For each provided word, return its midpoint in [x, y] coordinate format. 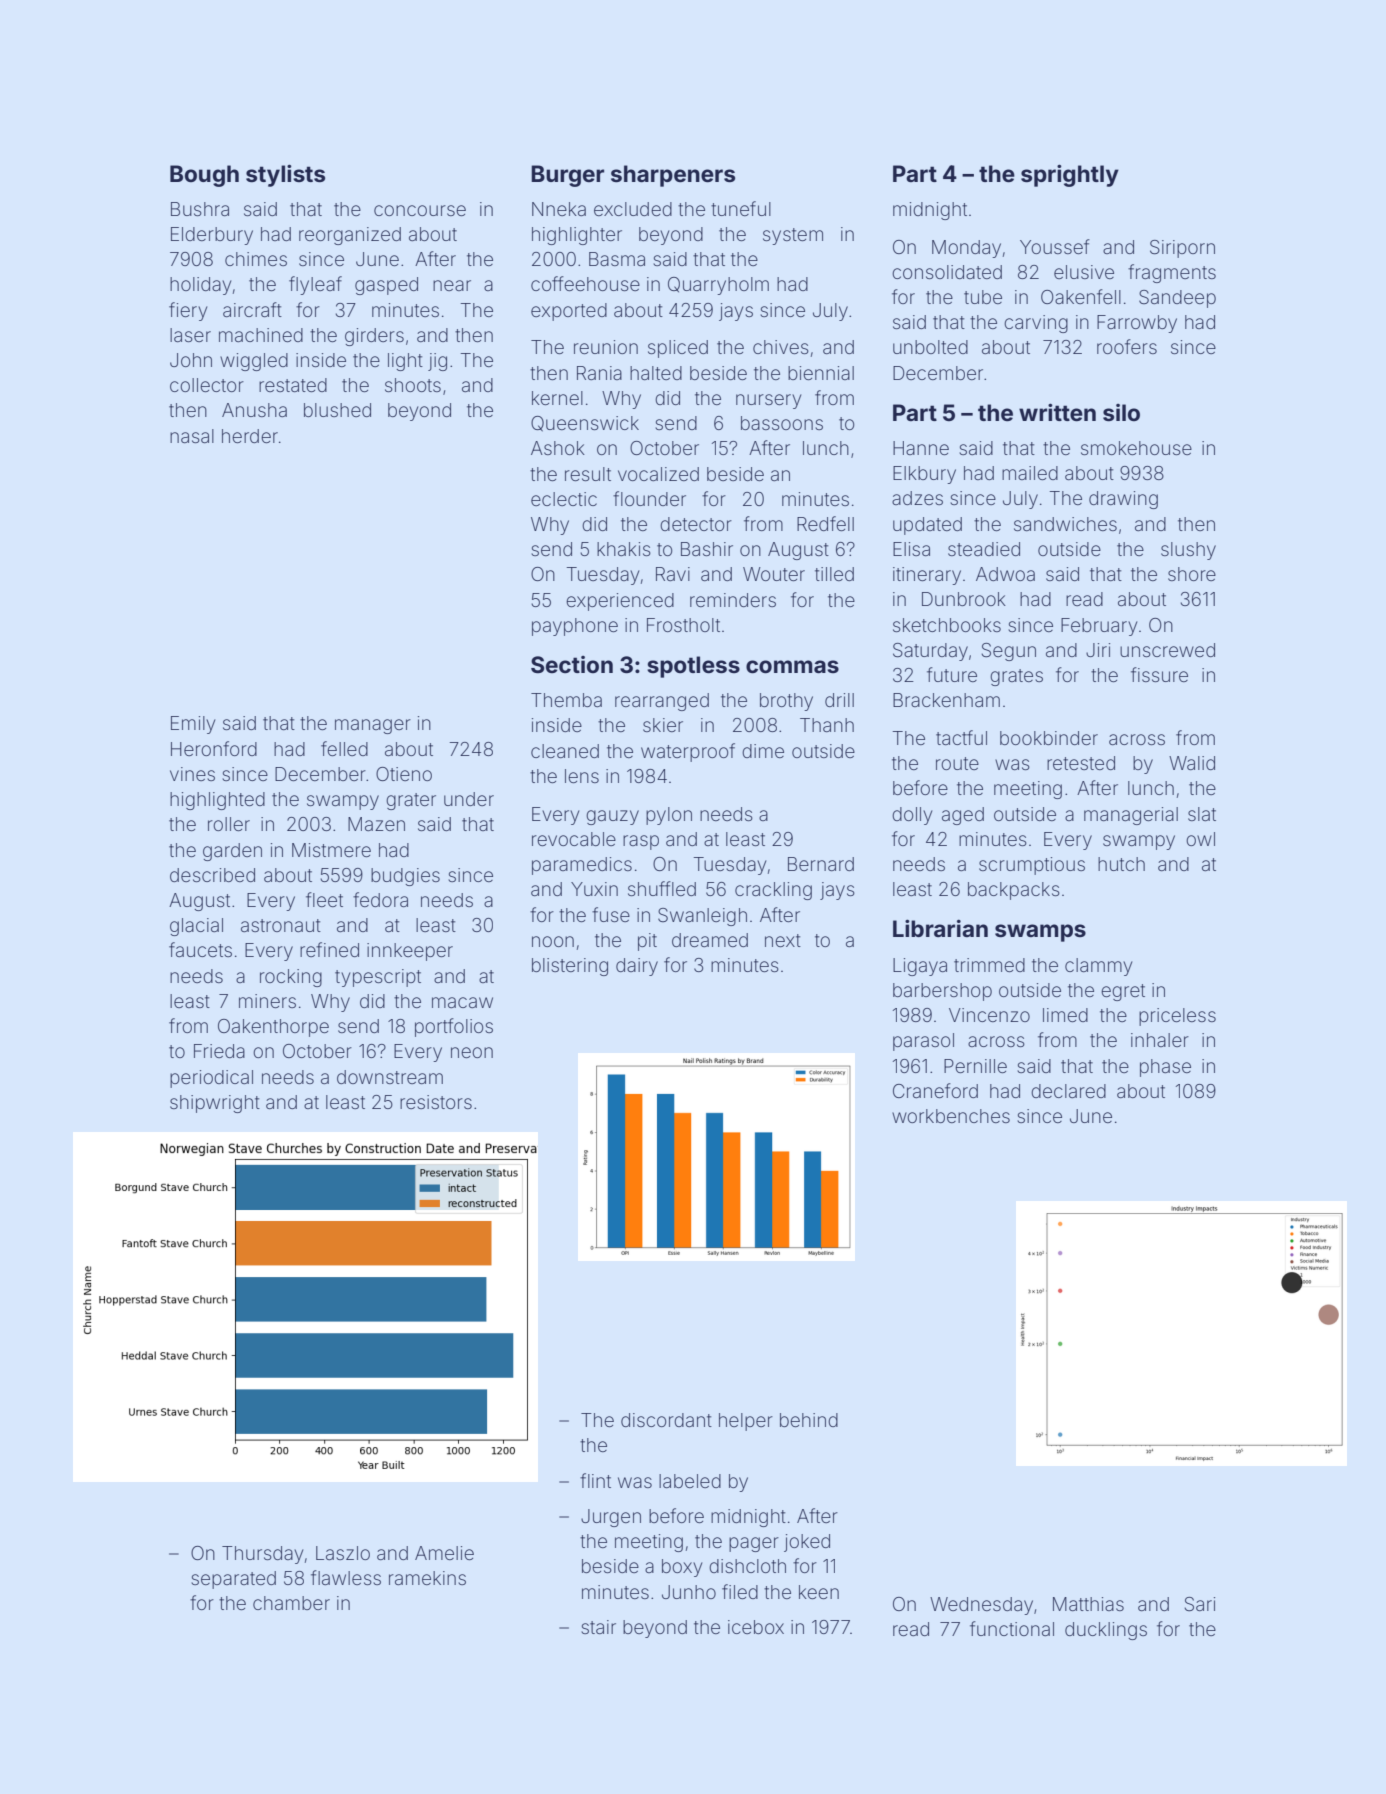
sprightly [1070, 175]
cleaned [565, 751]
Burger [567, 176]
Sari [1200, 1604]
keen [819, 1592]
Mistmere [331, 850]
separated [233, 1580]
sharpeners [673, 176]
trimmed [989, 965]
